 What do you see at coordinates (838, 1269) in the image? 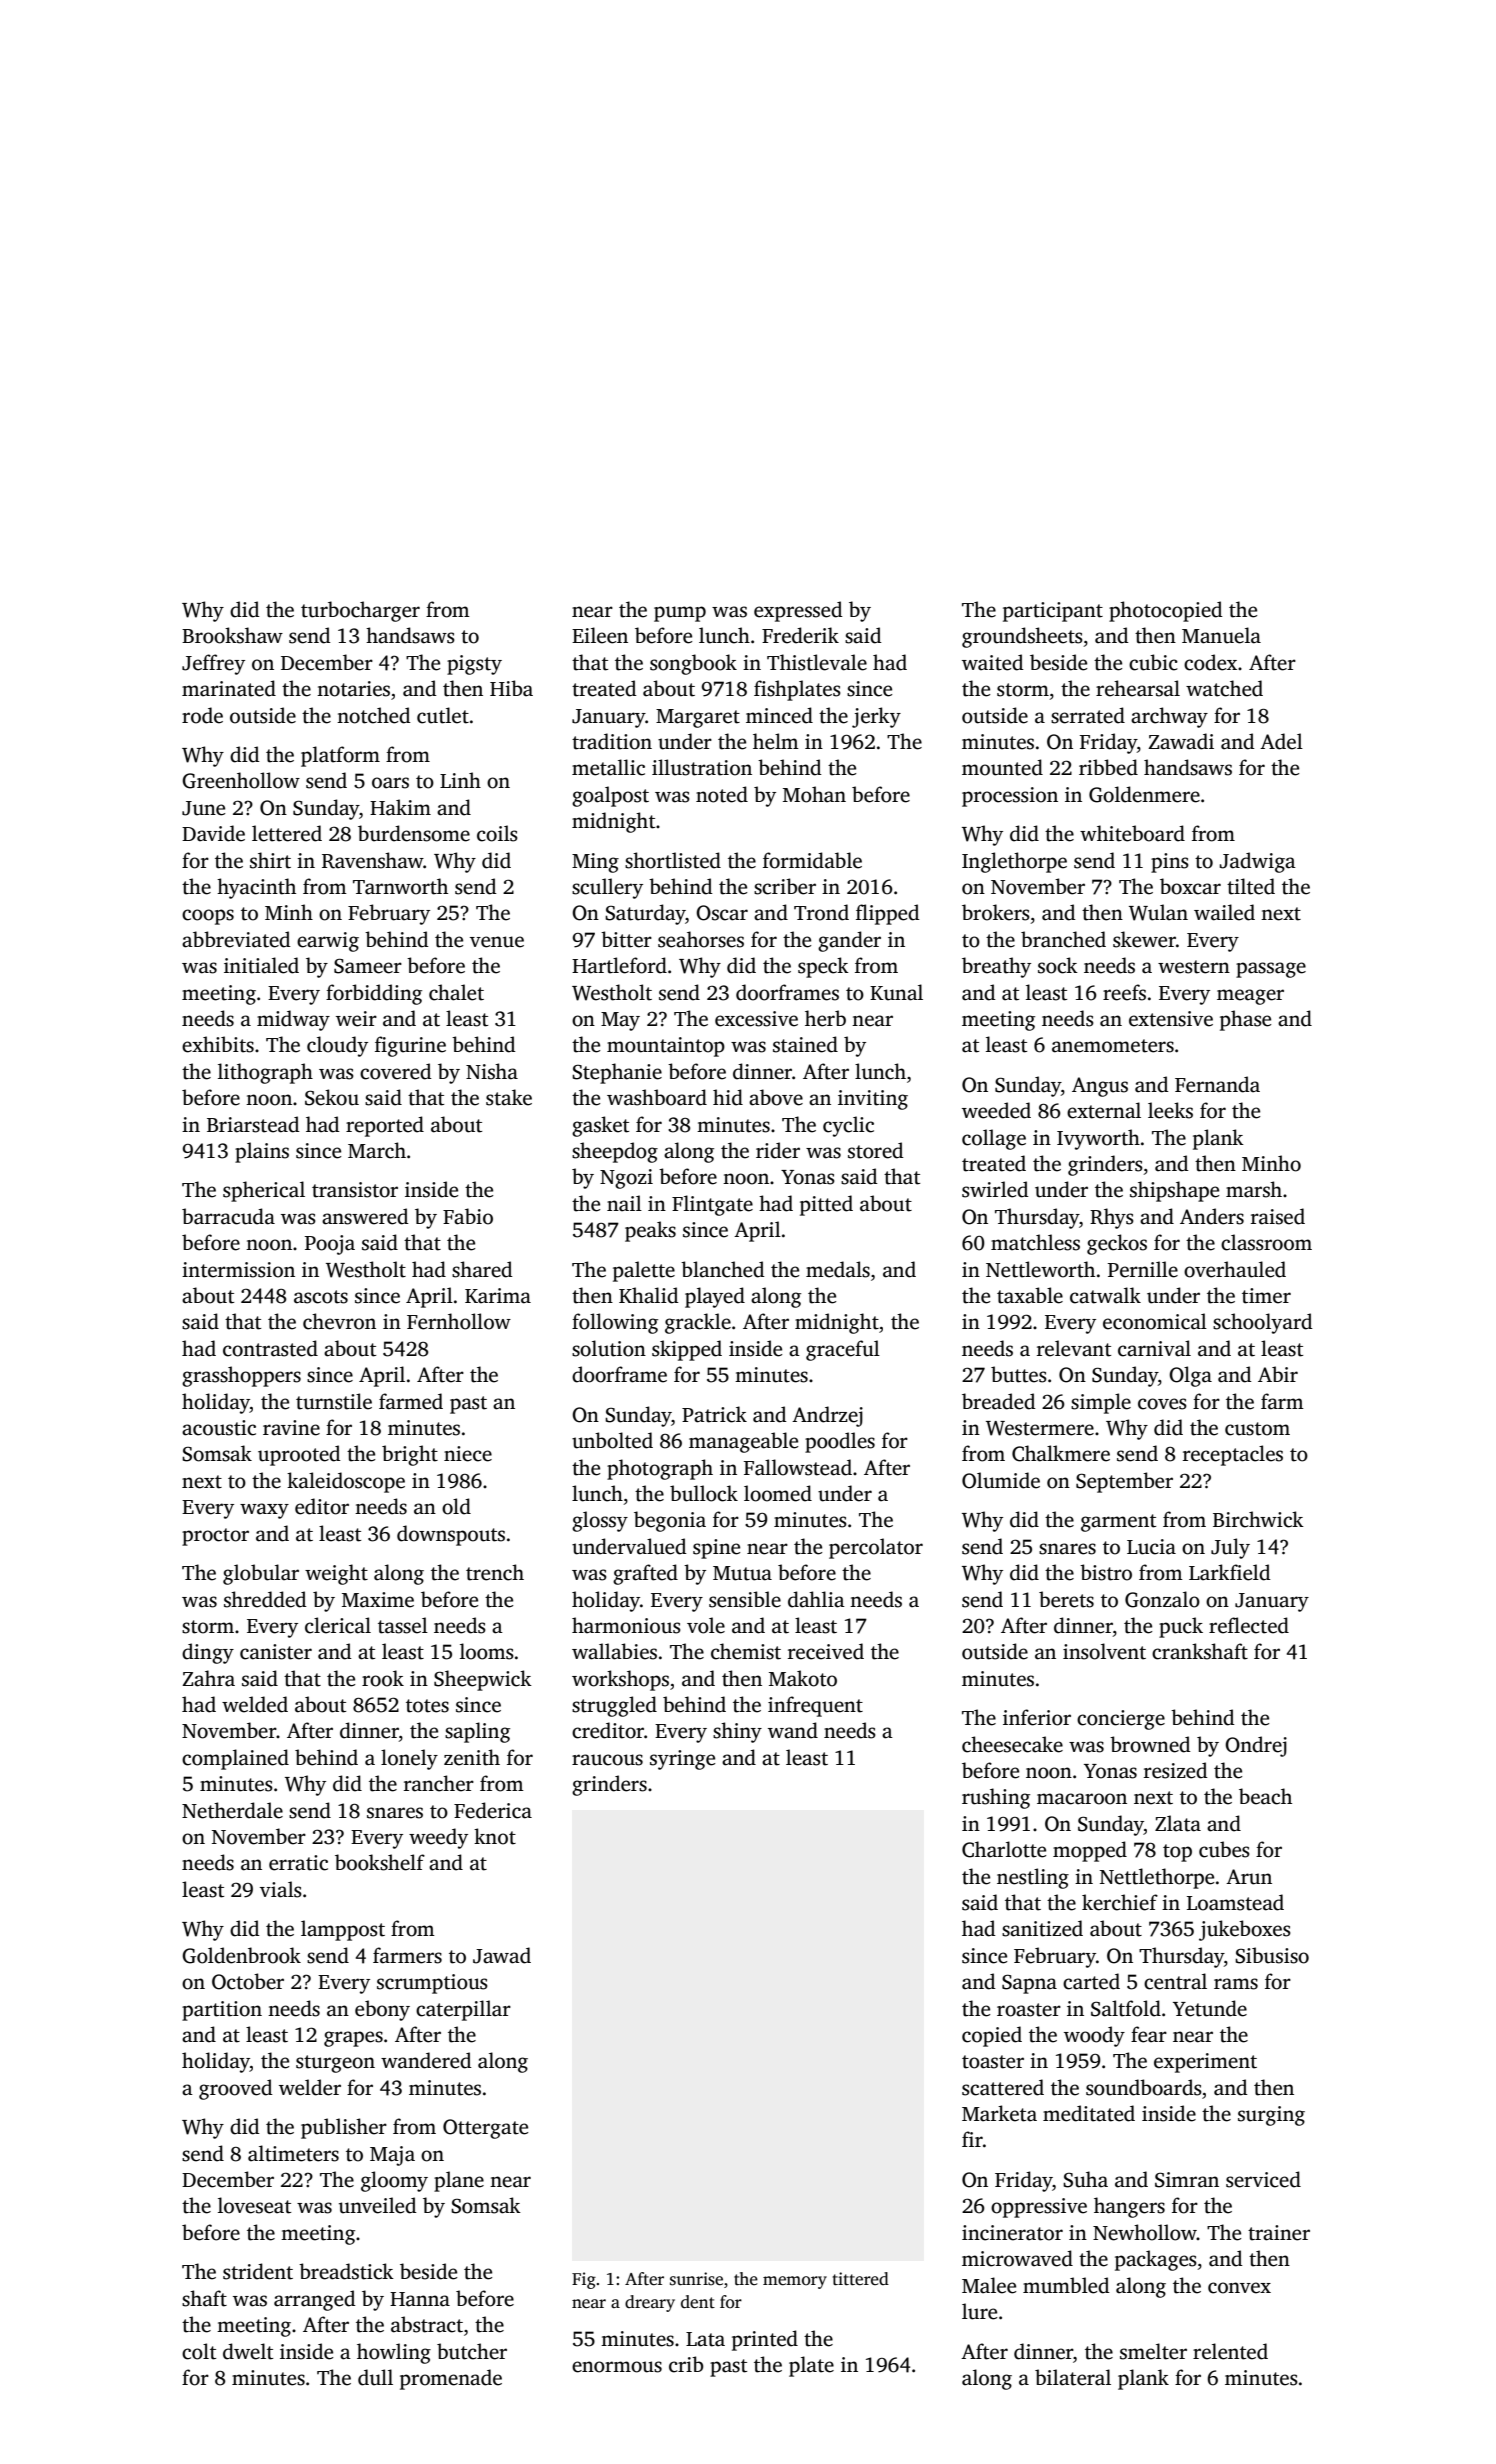
I see `medals` at bounding box center [838, 1269].
